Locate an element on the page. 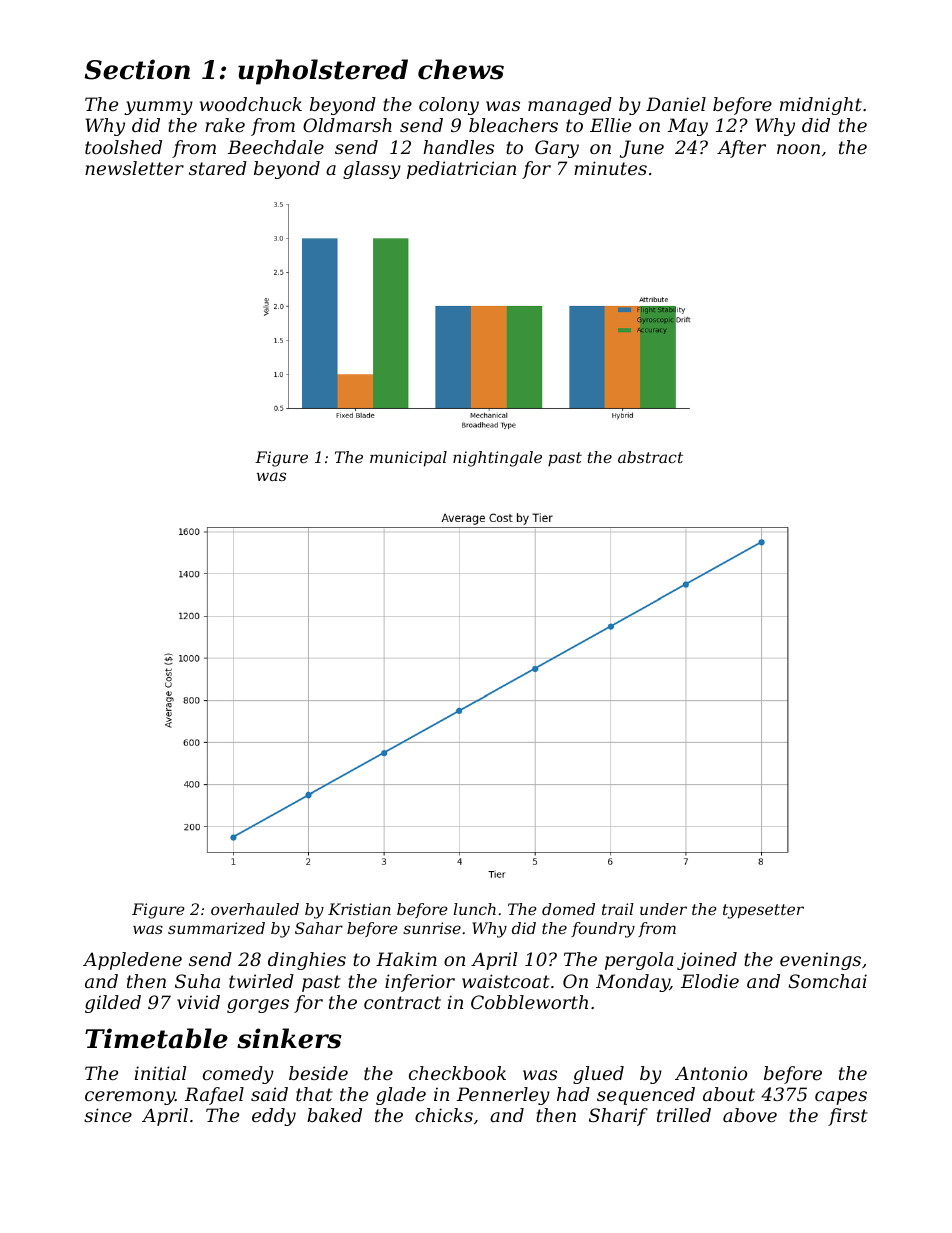 The height and width of the document is (1233, 952). evenings is located at coordinates (820, 961).
